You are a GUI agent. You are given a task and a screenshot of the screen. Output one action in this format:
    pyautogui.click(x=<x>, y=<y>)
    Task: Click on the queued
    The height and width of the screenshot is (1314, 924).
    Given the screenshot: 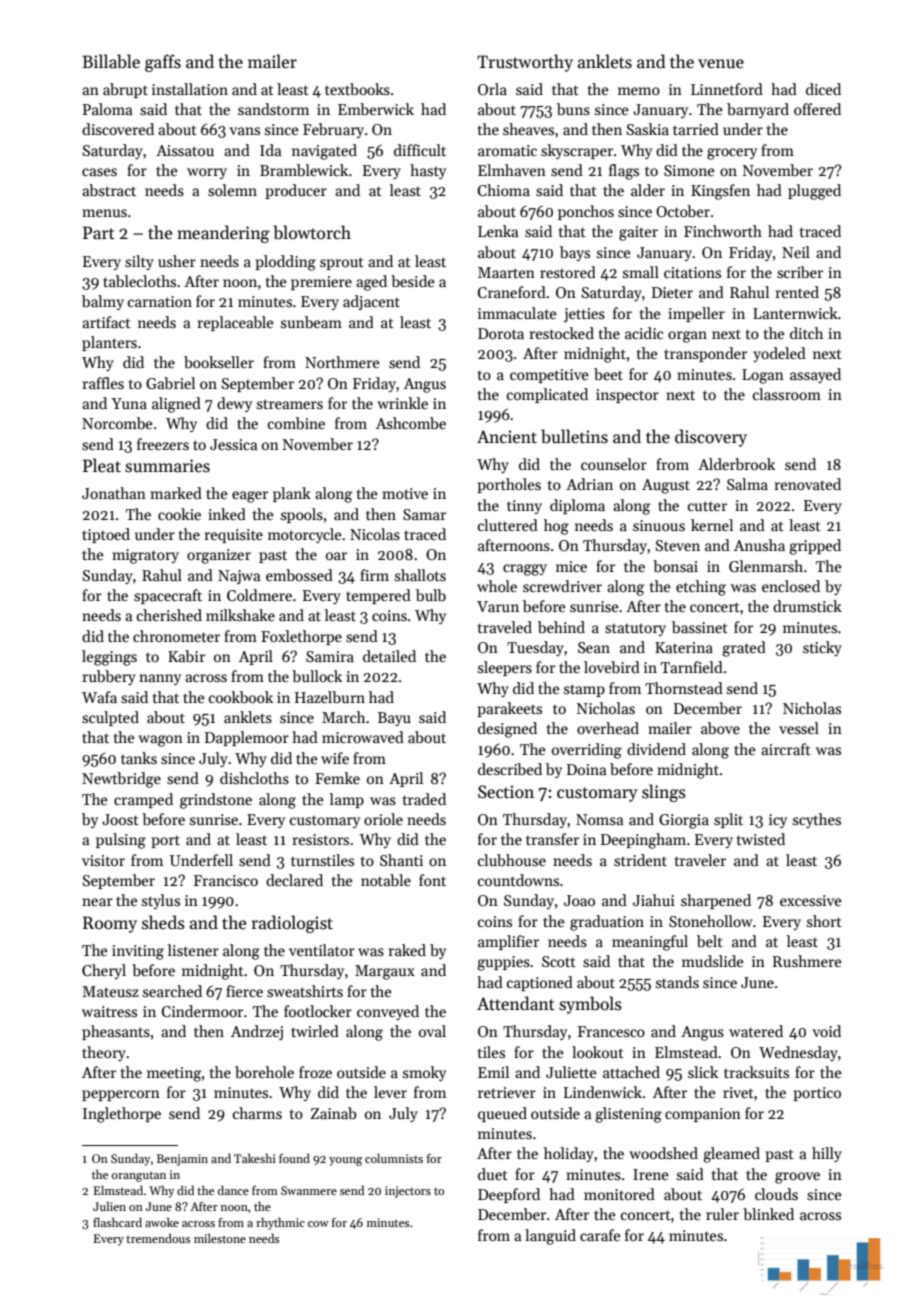 What is the action you would take?
    pyautogui.click(x=502, y=1114)
